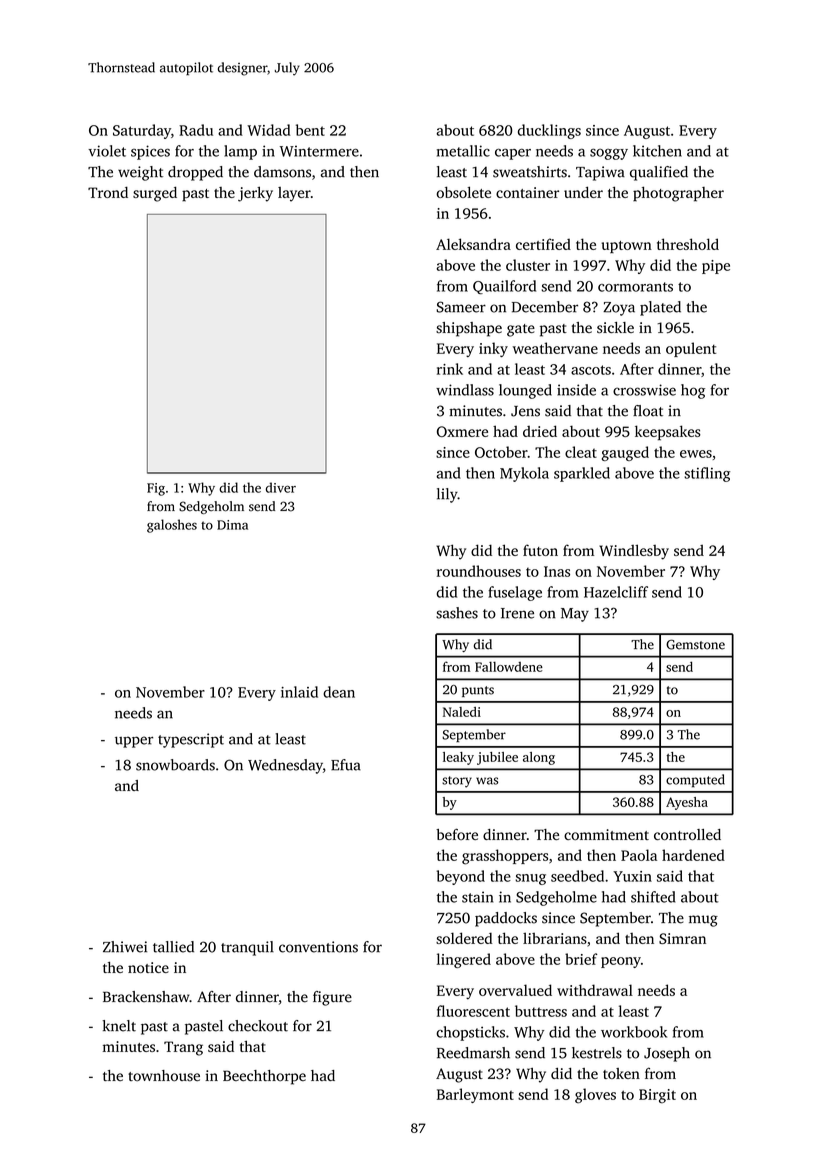  Describe the element at coordinates (191, 740) in the screenshot. I see `typescript` at that location.
